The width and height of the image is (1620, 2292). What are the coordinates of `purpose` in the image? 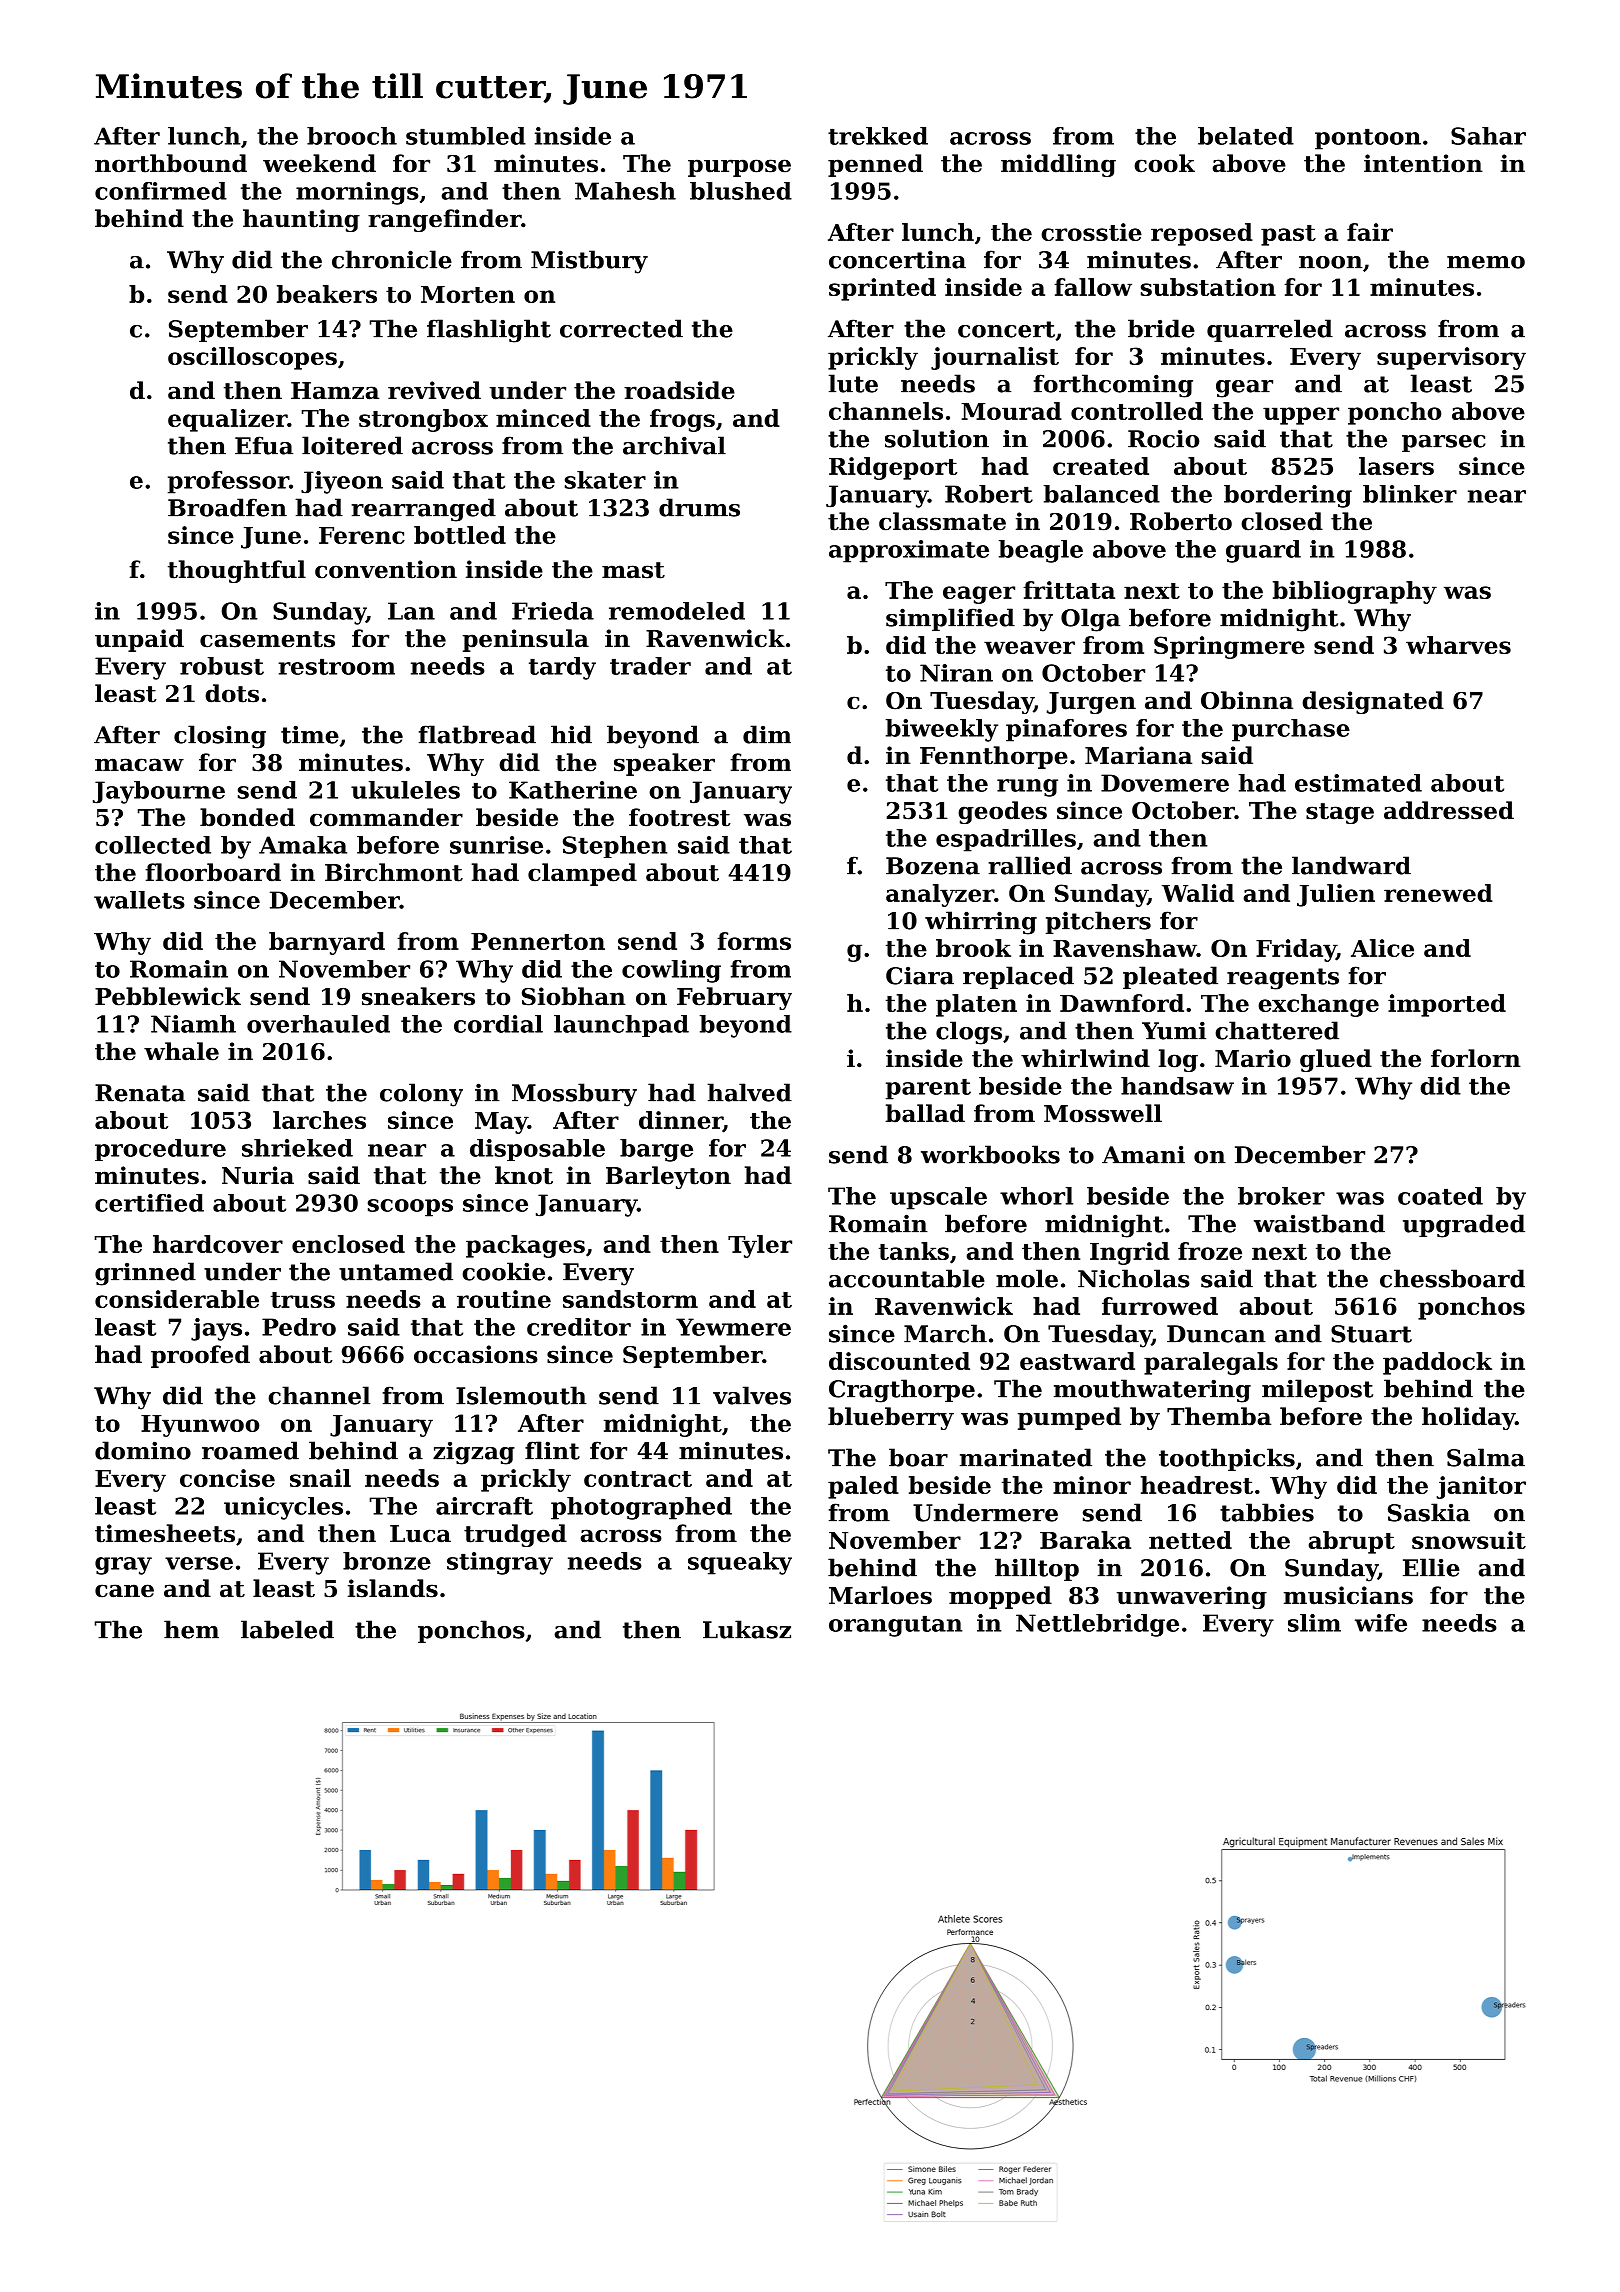 It's located at (739, 168).
